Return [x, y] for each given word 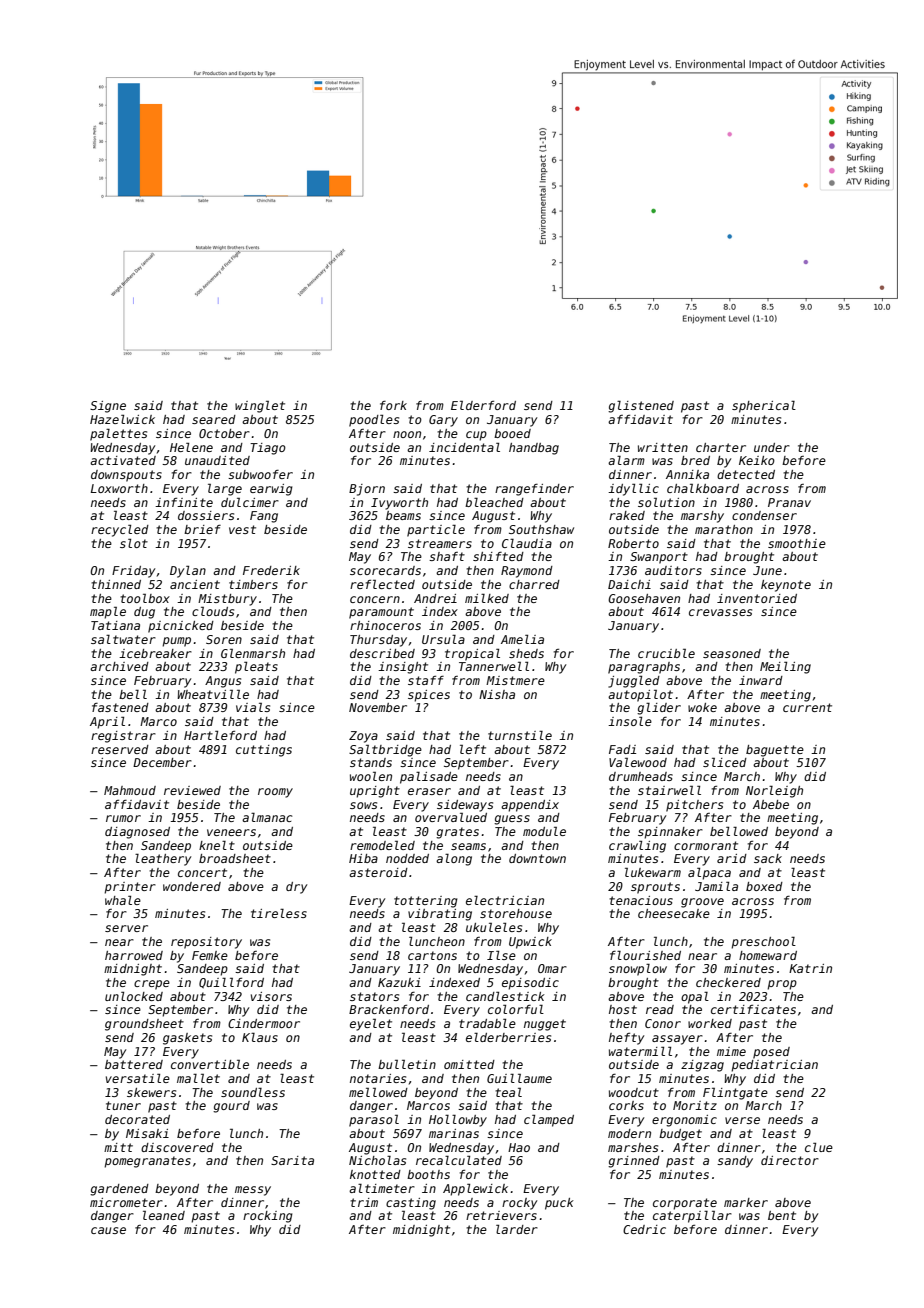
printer [130, 888]
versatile [138, 1078]
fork [393, 405]
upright [375, 792]
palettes [118, 435]
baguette [775, 751]
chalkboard [703, 488]
